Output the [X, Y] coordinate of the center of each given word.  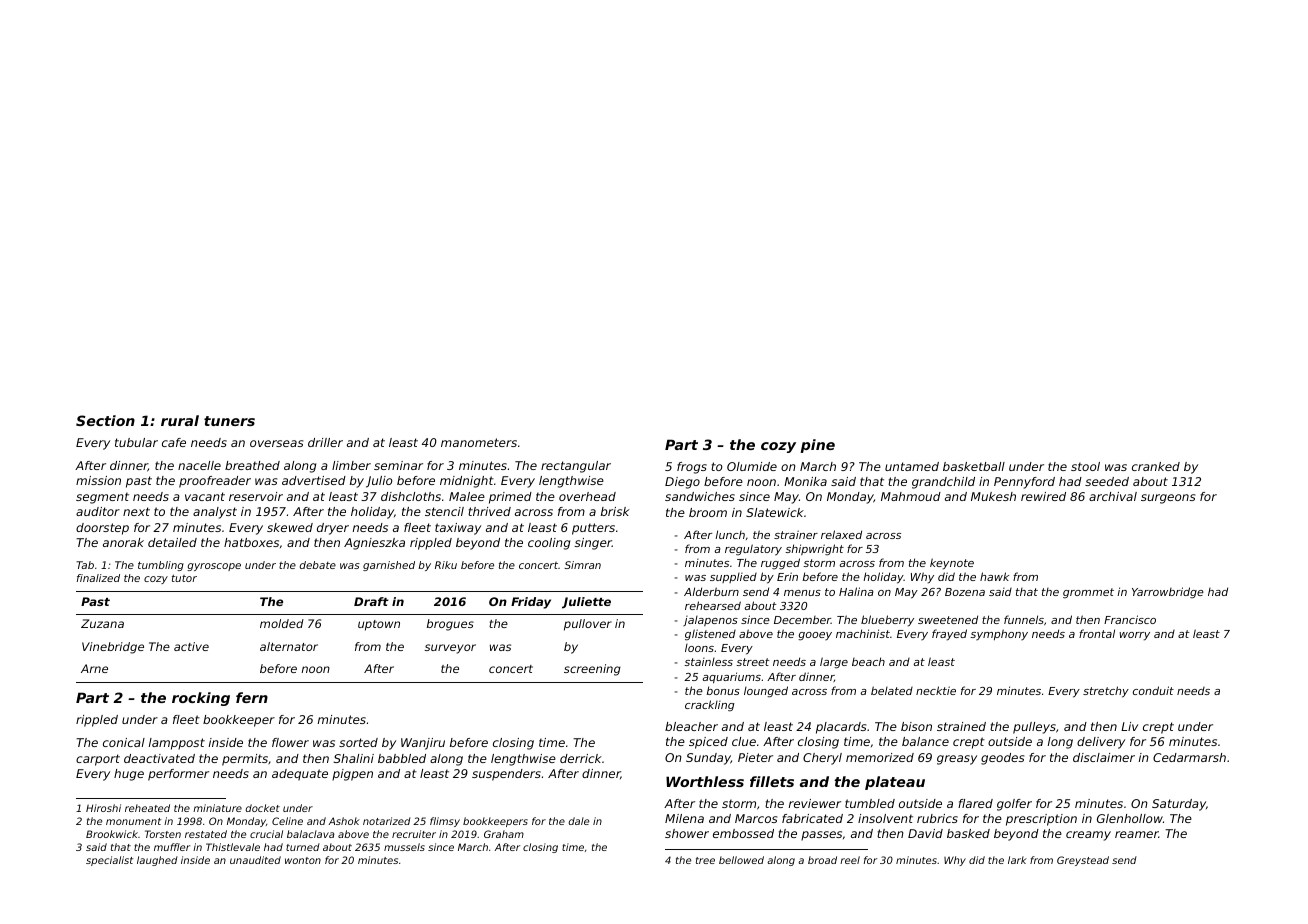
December [802, 620]
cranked [1156, 466]
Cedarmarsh [1189, 757]
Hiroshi [103, 808]
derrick [581, 758]
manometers [479, 442]
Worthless [705, 781]
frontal [1097, 633]
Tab [85, 565]
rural [180, 420]
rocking [201, 699]
